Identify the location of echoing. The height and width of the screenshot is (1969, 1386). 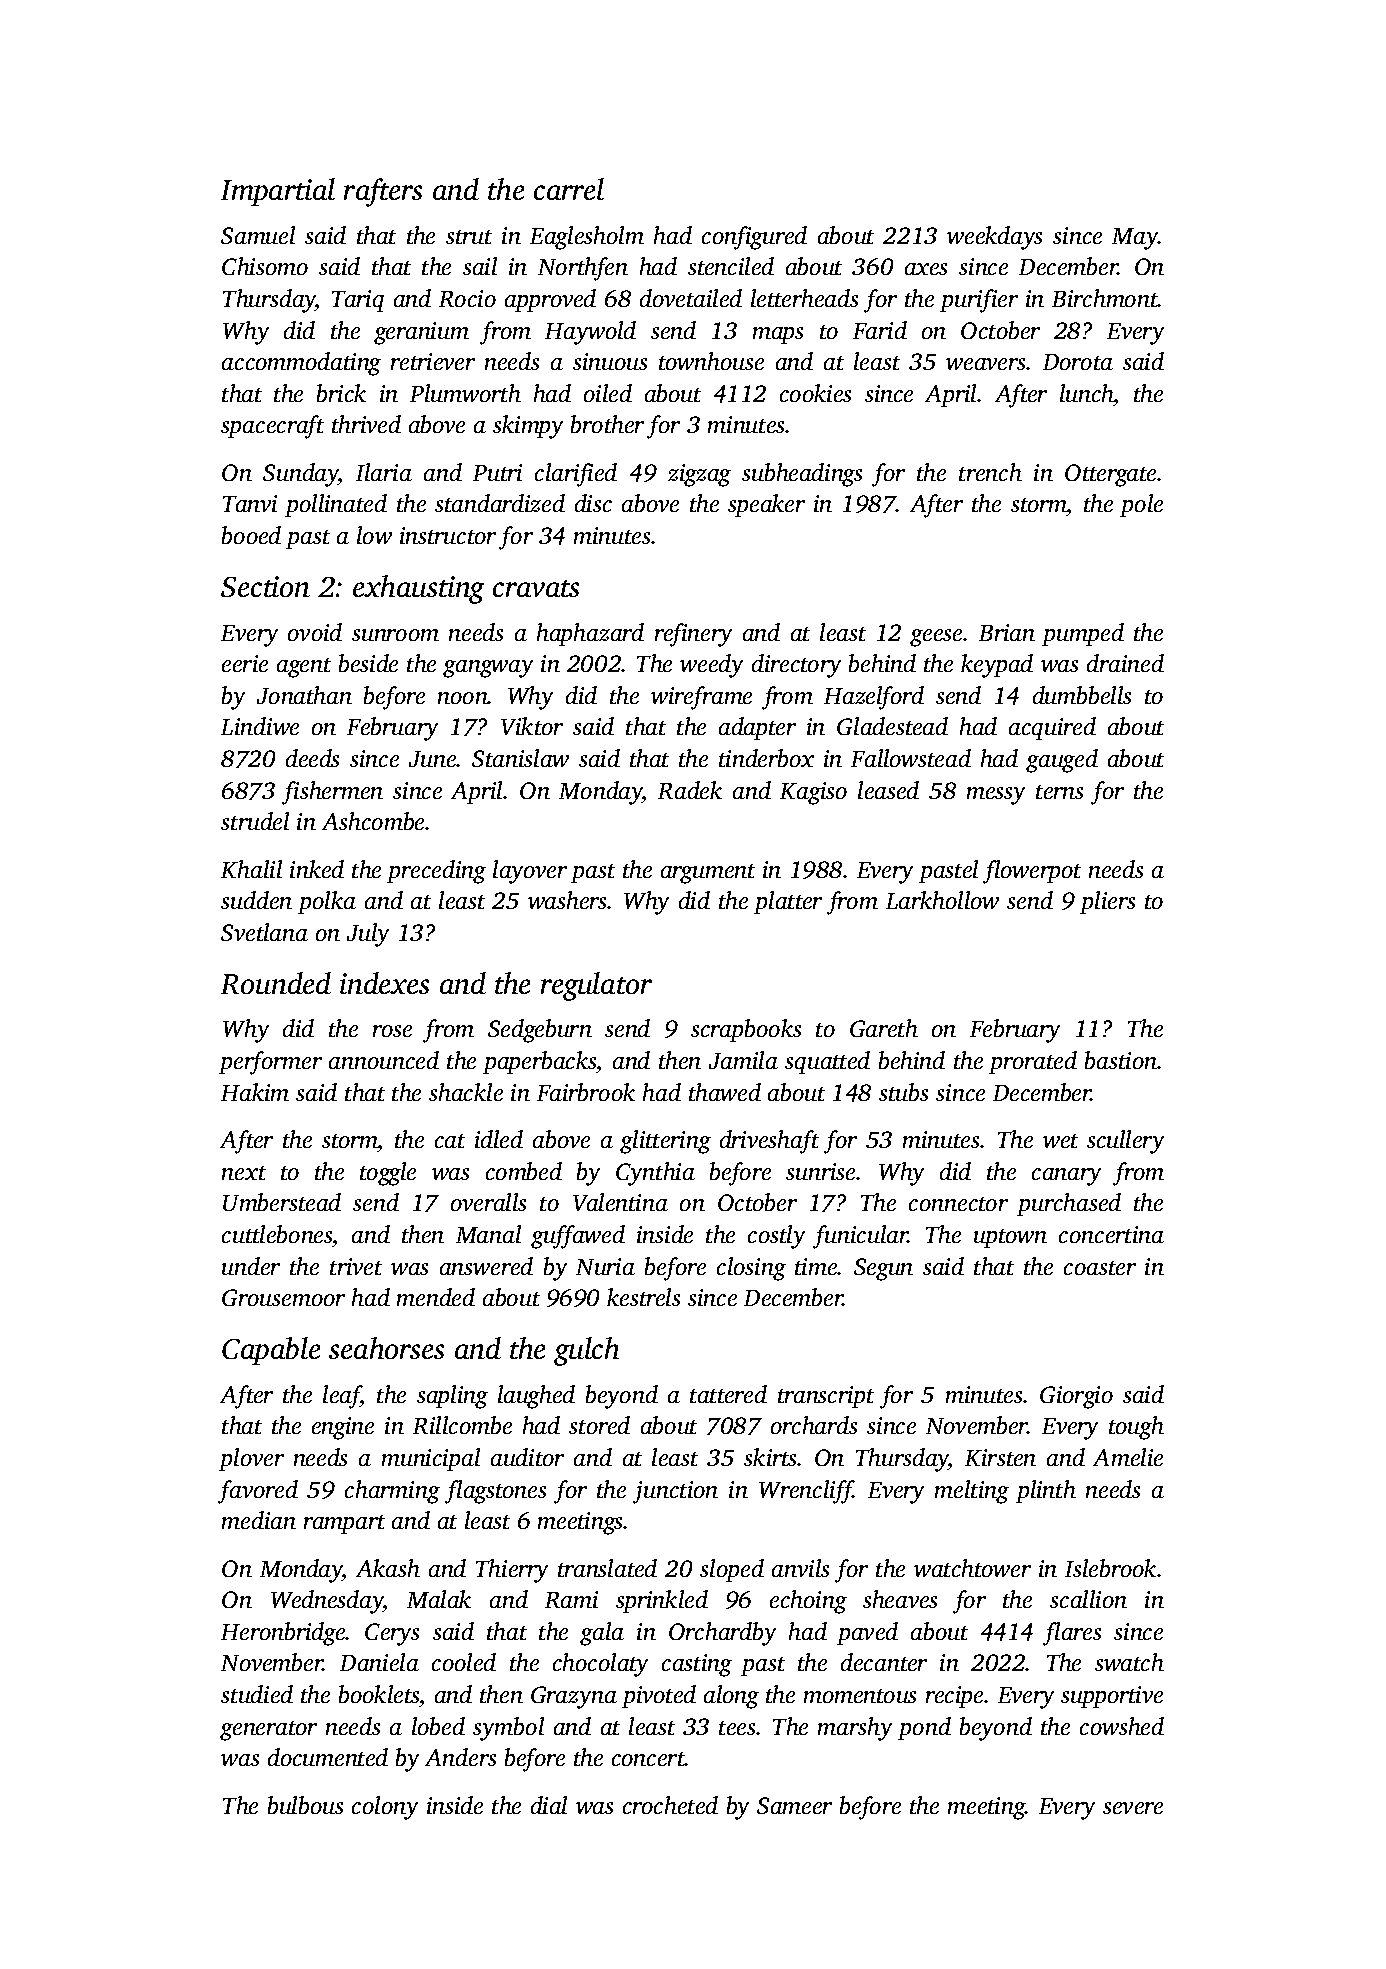
(808, 1602).
